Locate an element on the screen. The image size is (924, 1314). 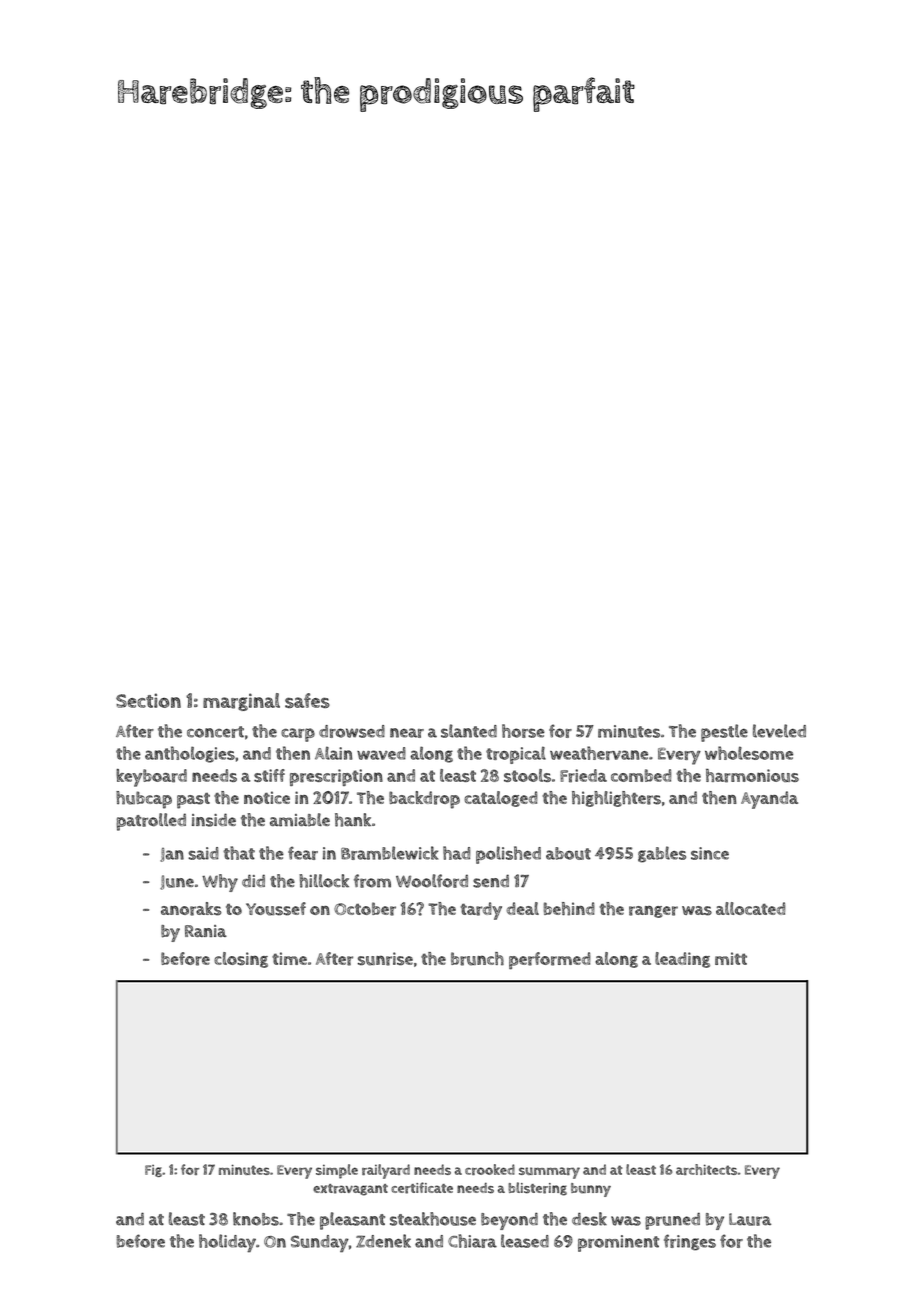
architects is located at coordinates (706, 1169).
